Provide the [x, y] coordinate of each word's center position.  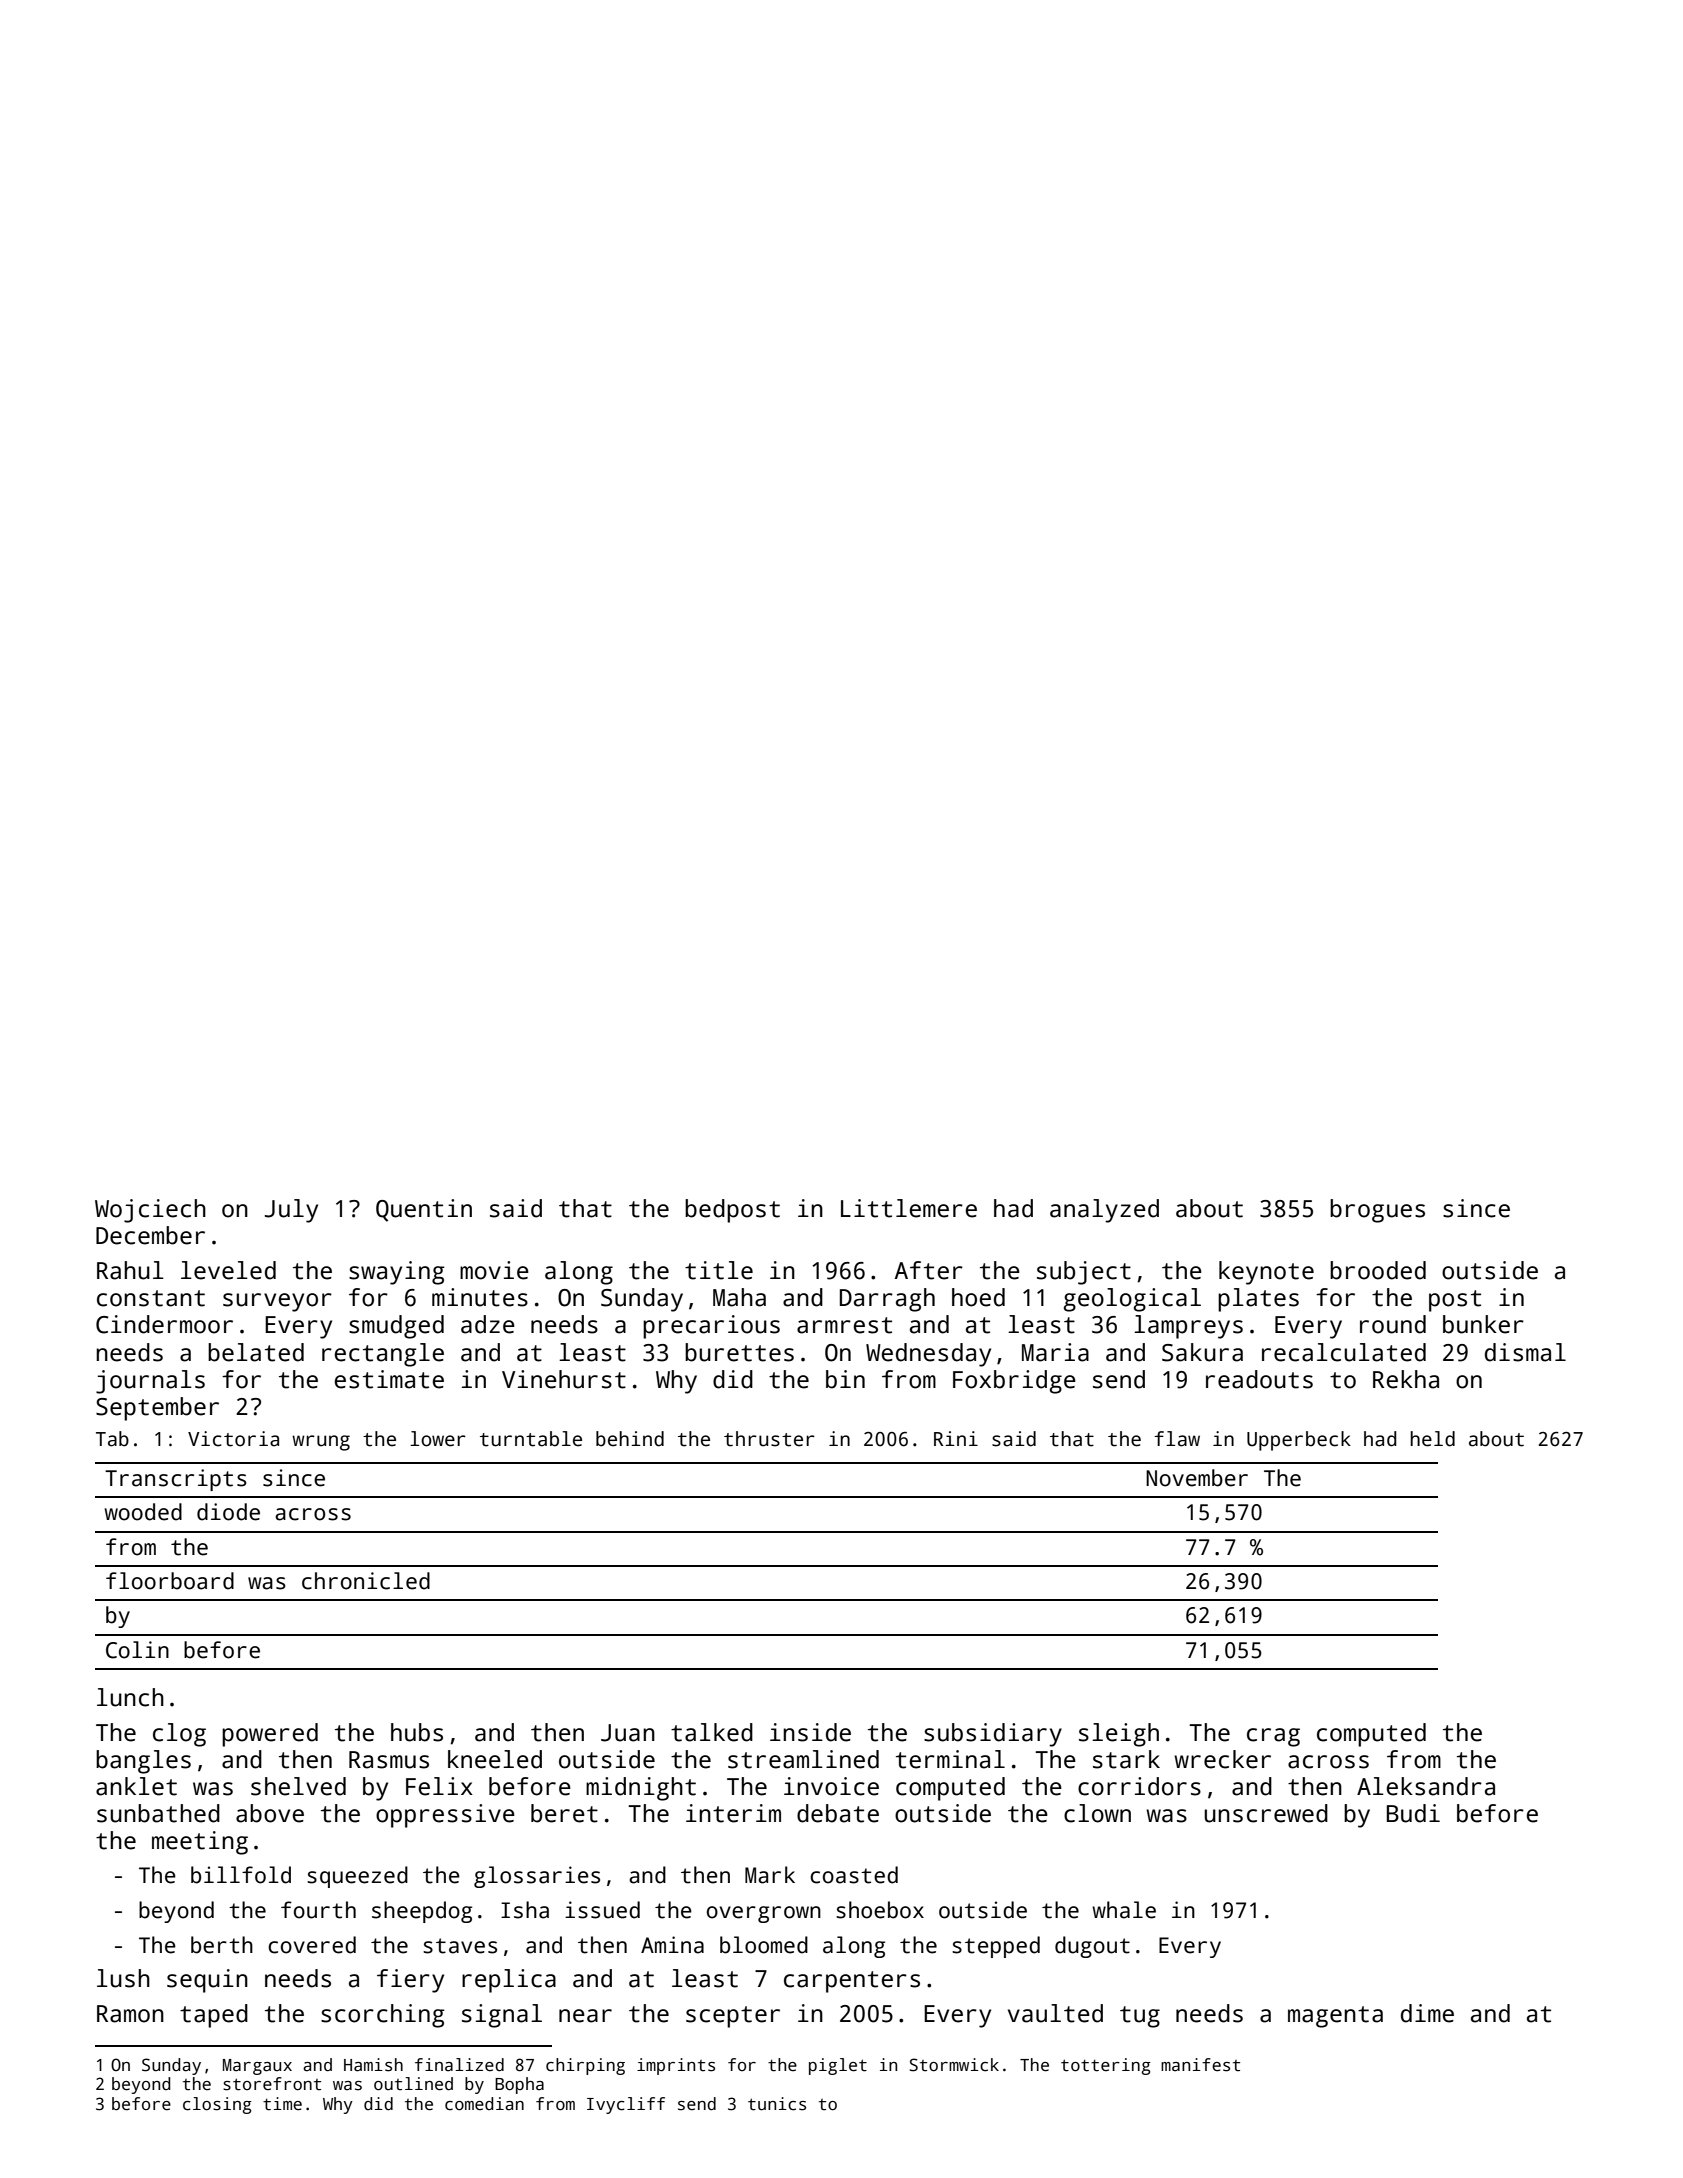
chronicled [366, 1581]
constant [151, 1298]
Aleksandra [1426, 1786]
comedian [484, 2104]
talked [712, 1732]
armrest [844, 1325]
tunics [777, 2104]
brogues [1377, 1211]
